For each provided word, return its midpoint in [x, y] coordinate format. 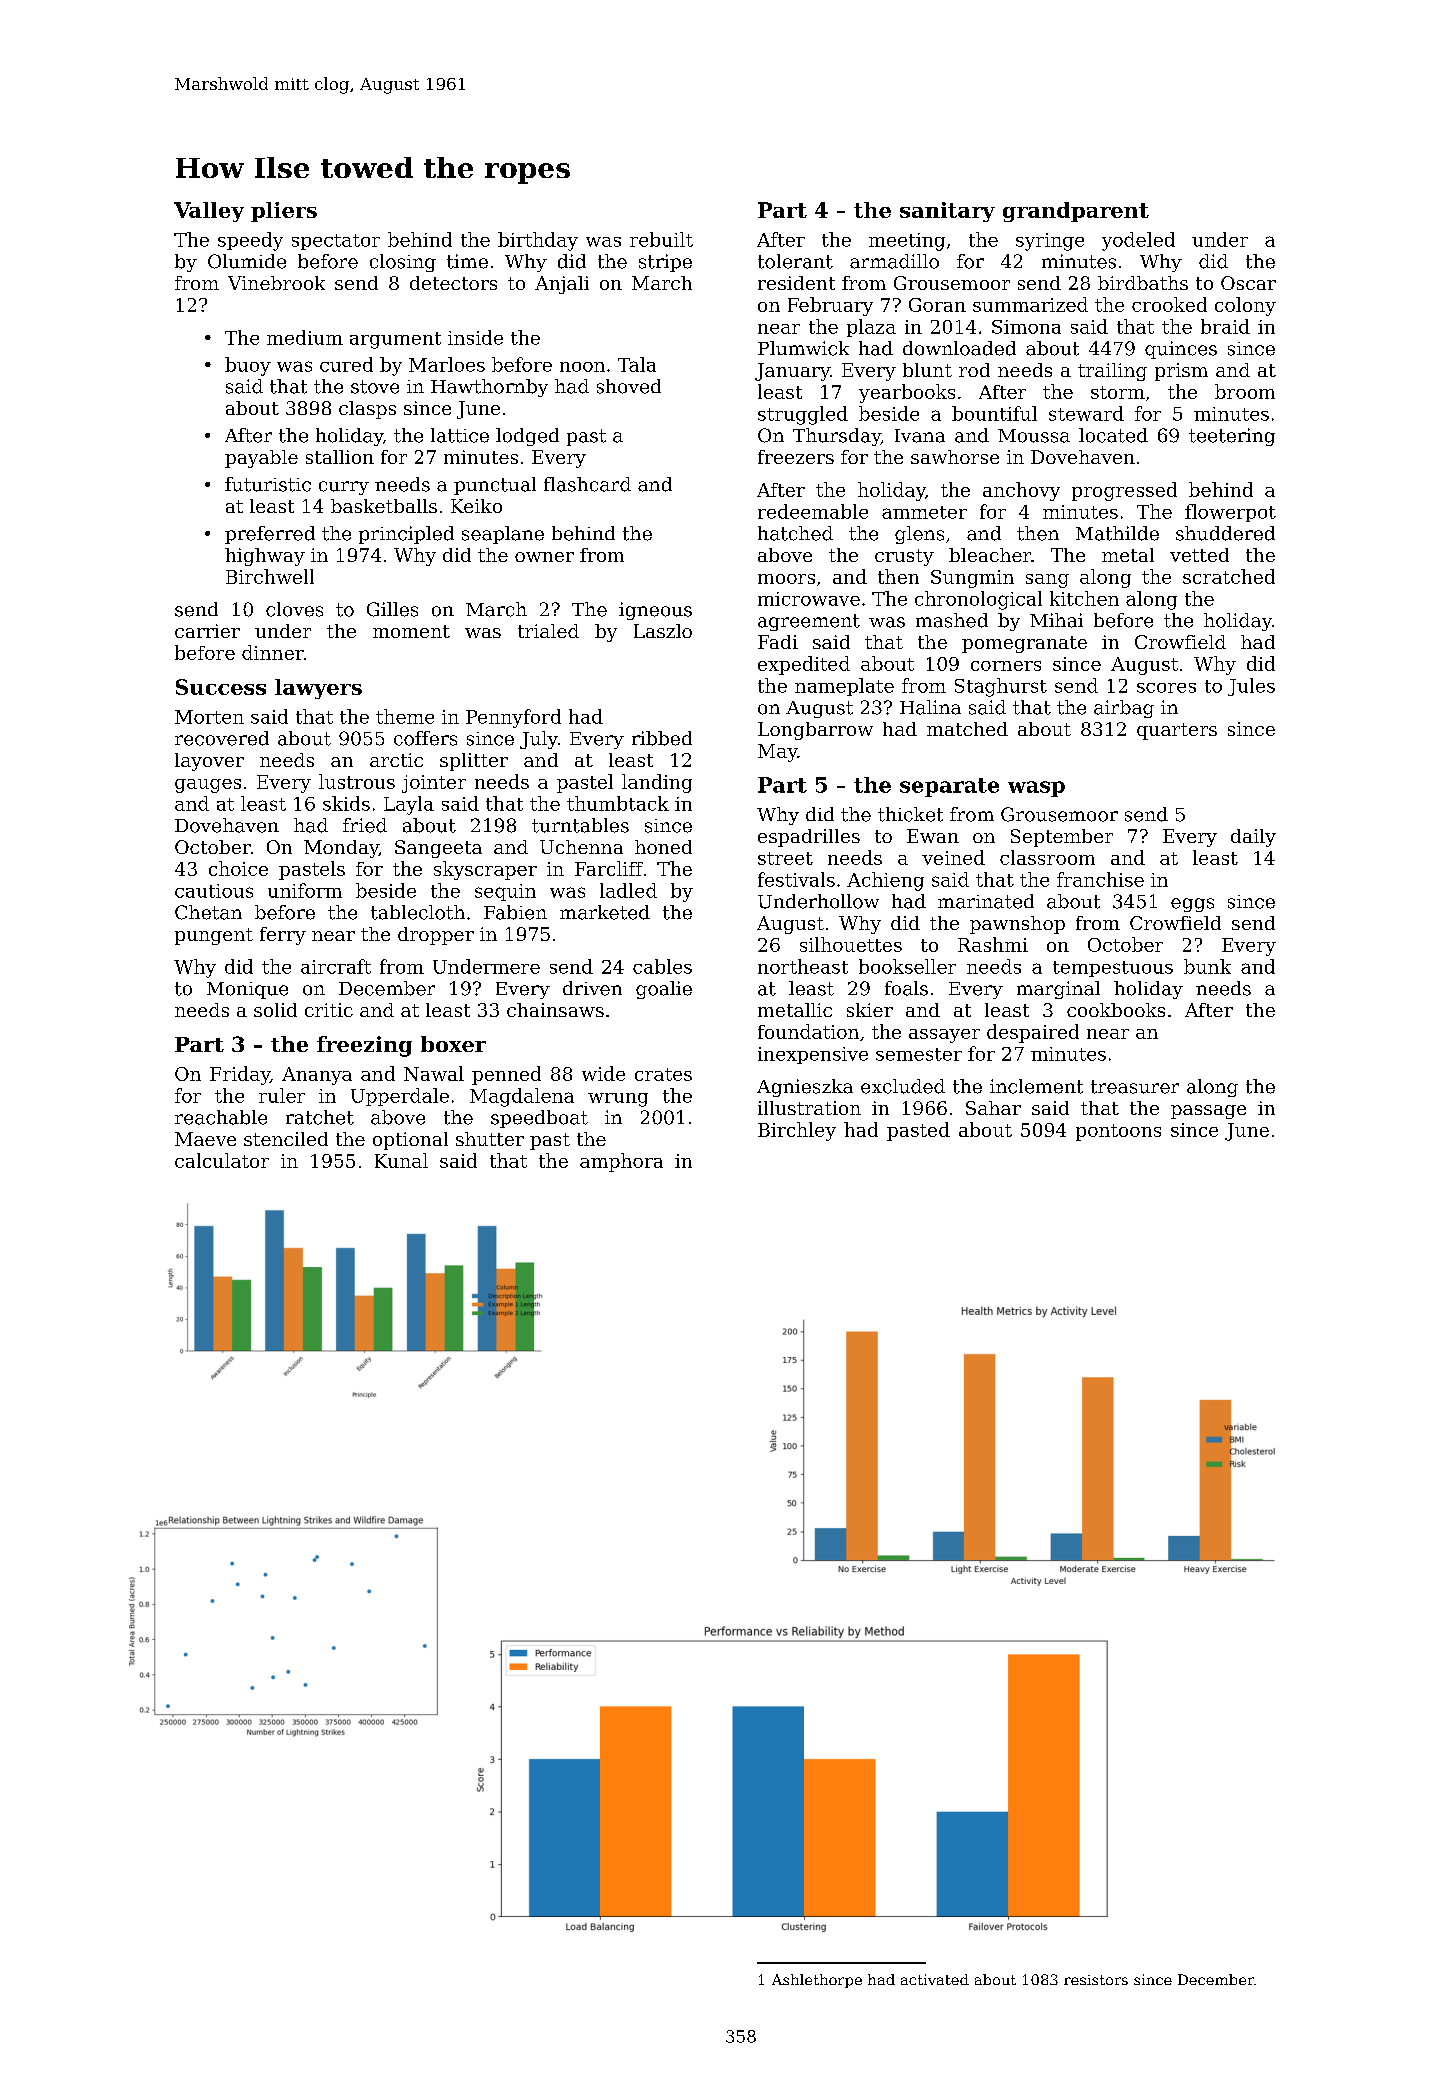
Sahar [993, 1108]
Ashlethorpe [817, 1981]
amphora [621, 1162]
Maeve [205, 1139]
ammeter [924, 512]
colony [1245, 306]
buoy [248, 366]
